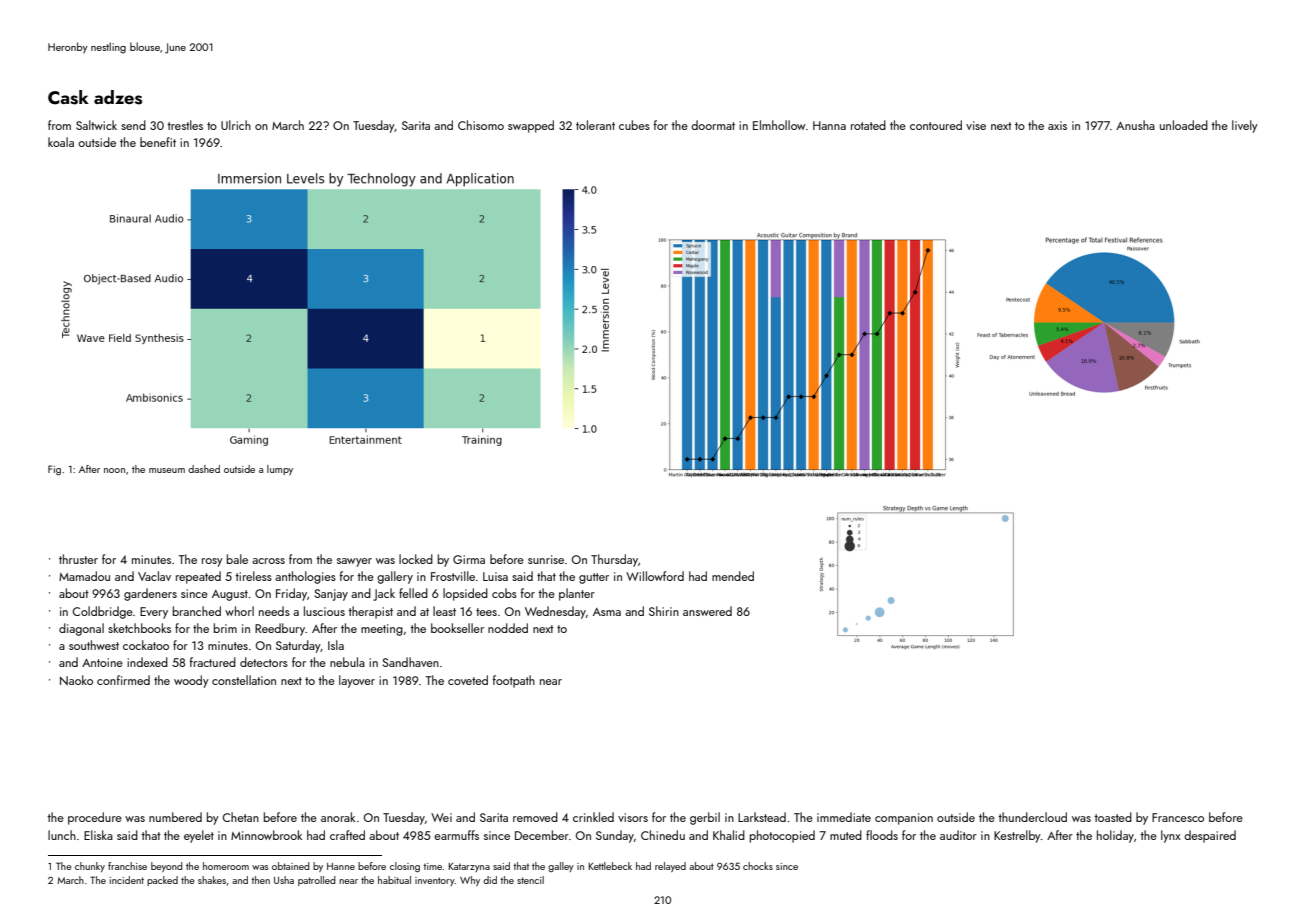 The image size is (1308, 924). Describe the element at coordinates (610, 866) in the page. I see `Kettlebeck` at that location.
